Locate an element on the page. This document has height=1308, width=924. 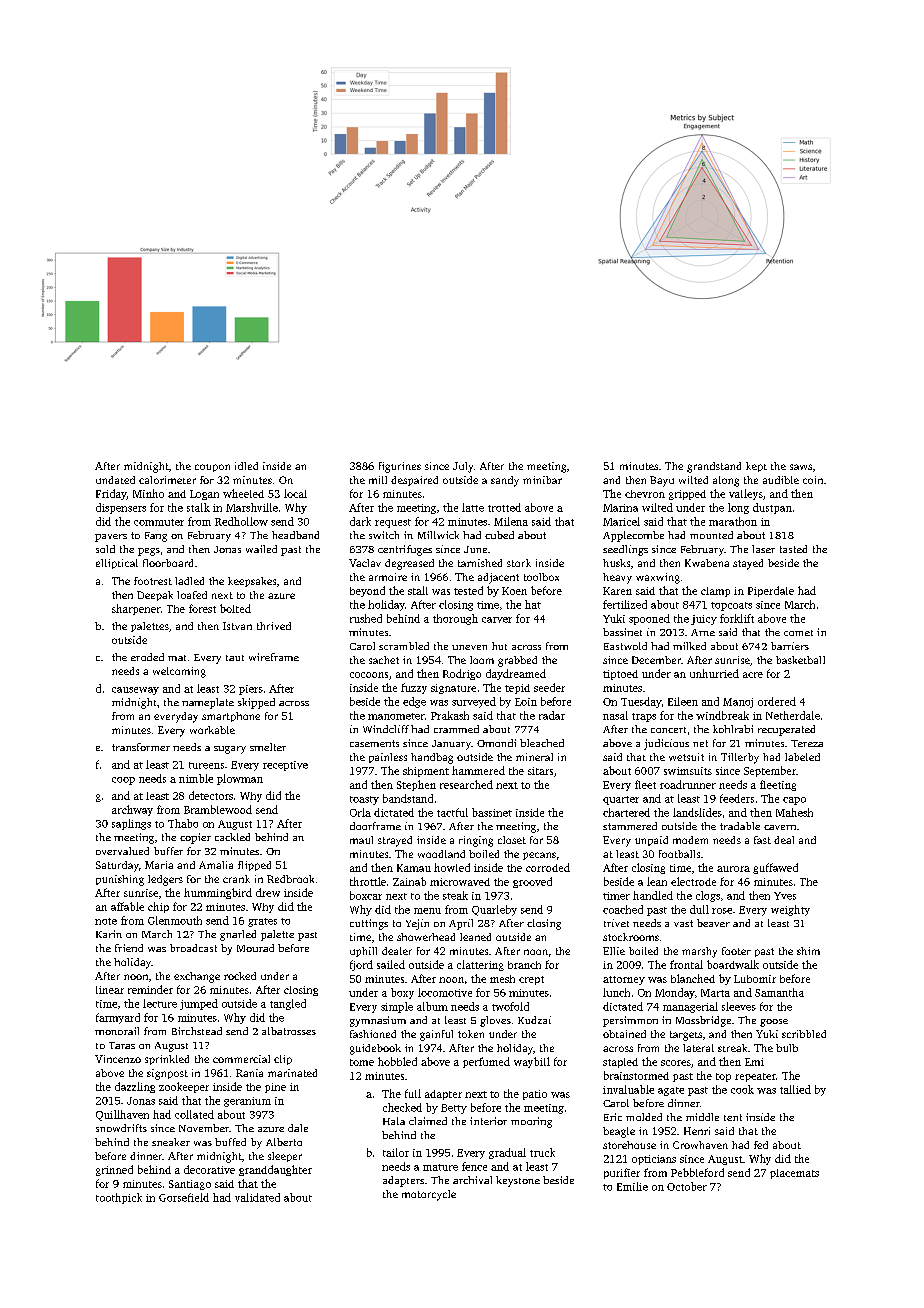
beaver is located at coordinates (713, 923).
